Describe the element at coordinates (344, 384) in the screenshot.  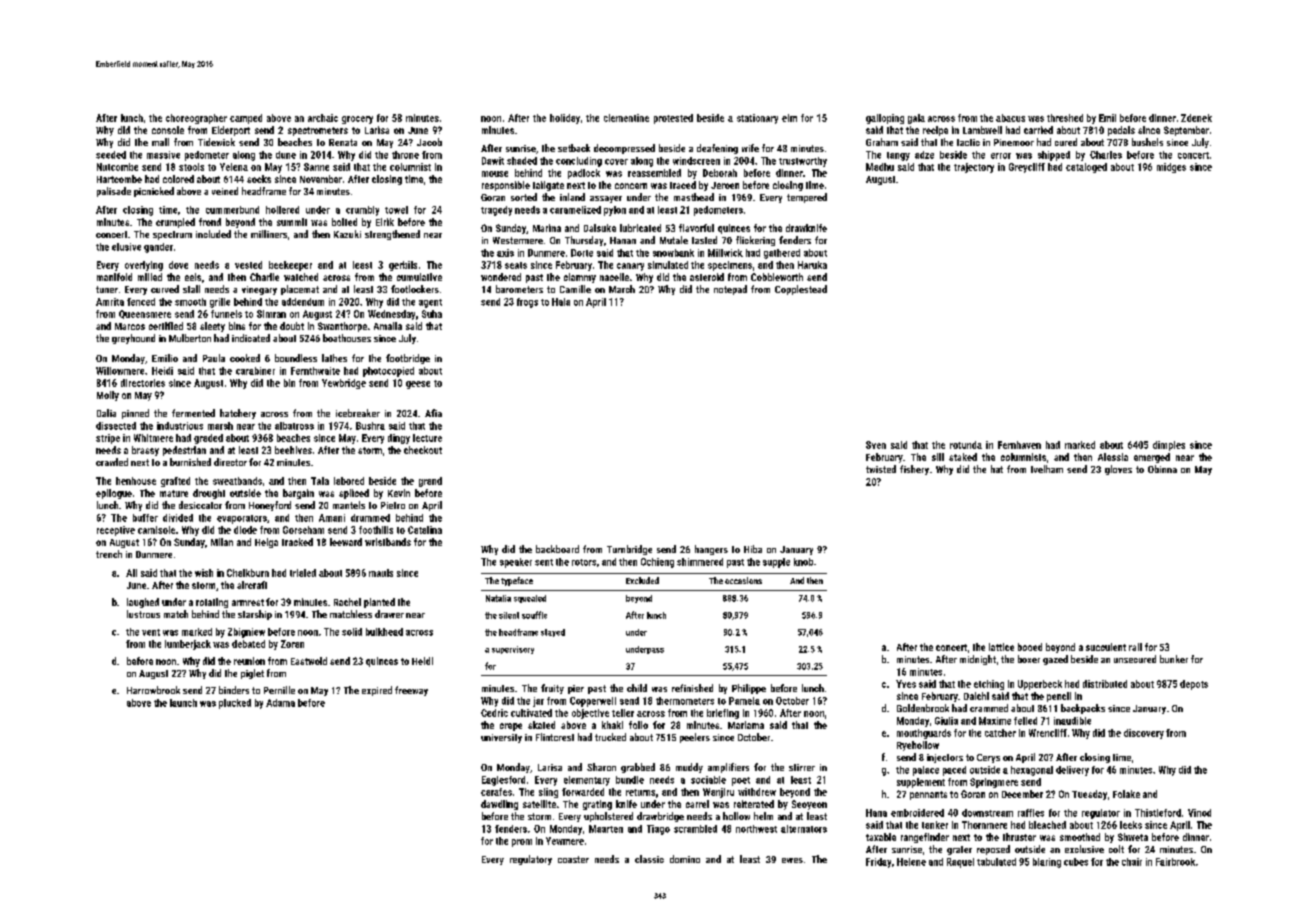
I see `Yewbridge` at that location.
